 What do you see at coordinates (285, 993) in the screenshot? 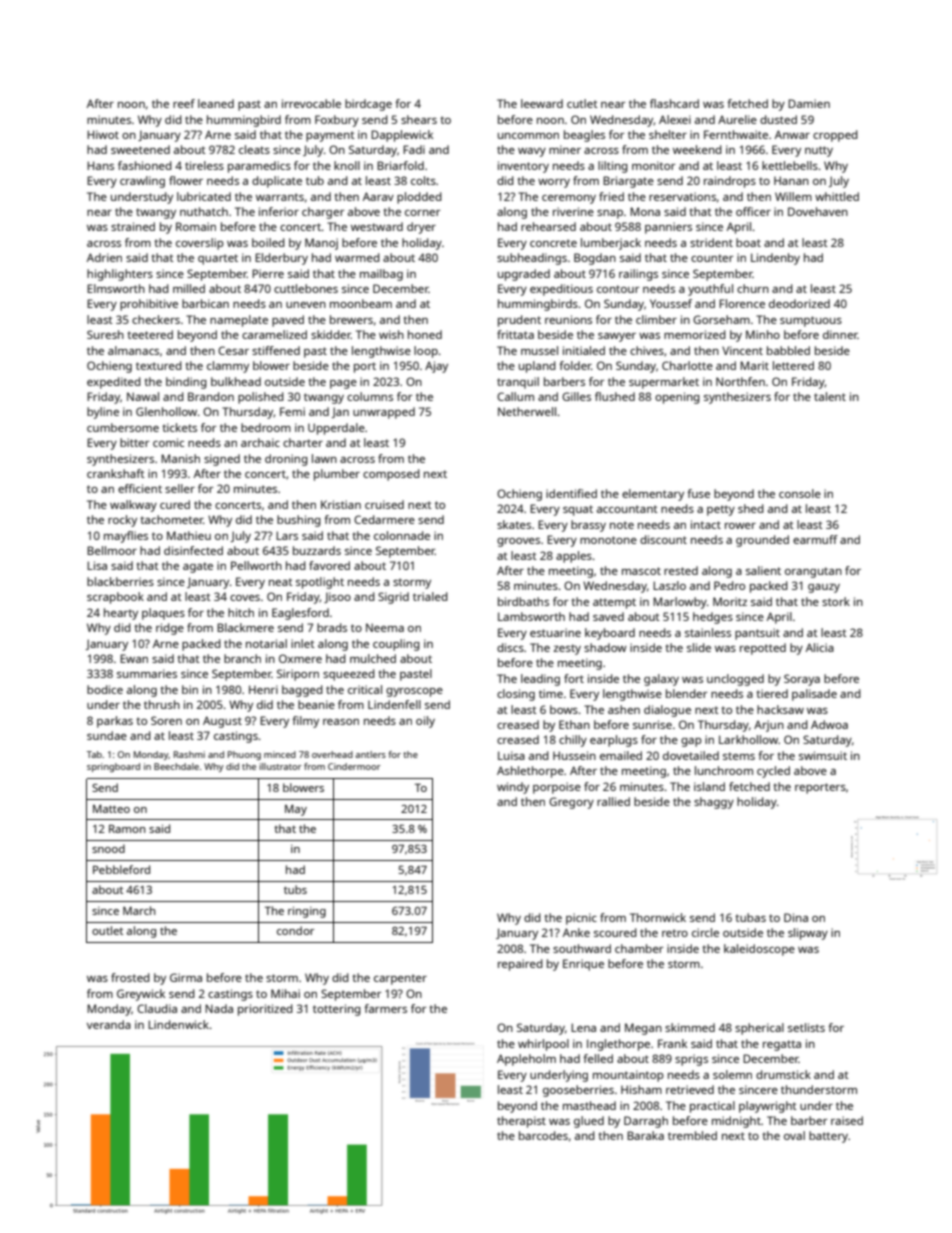
I see `Mihai` at bounding box center [285, 993].
